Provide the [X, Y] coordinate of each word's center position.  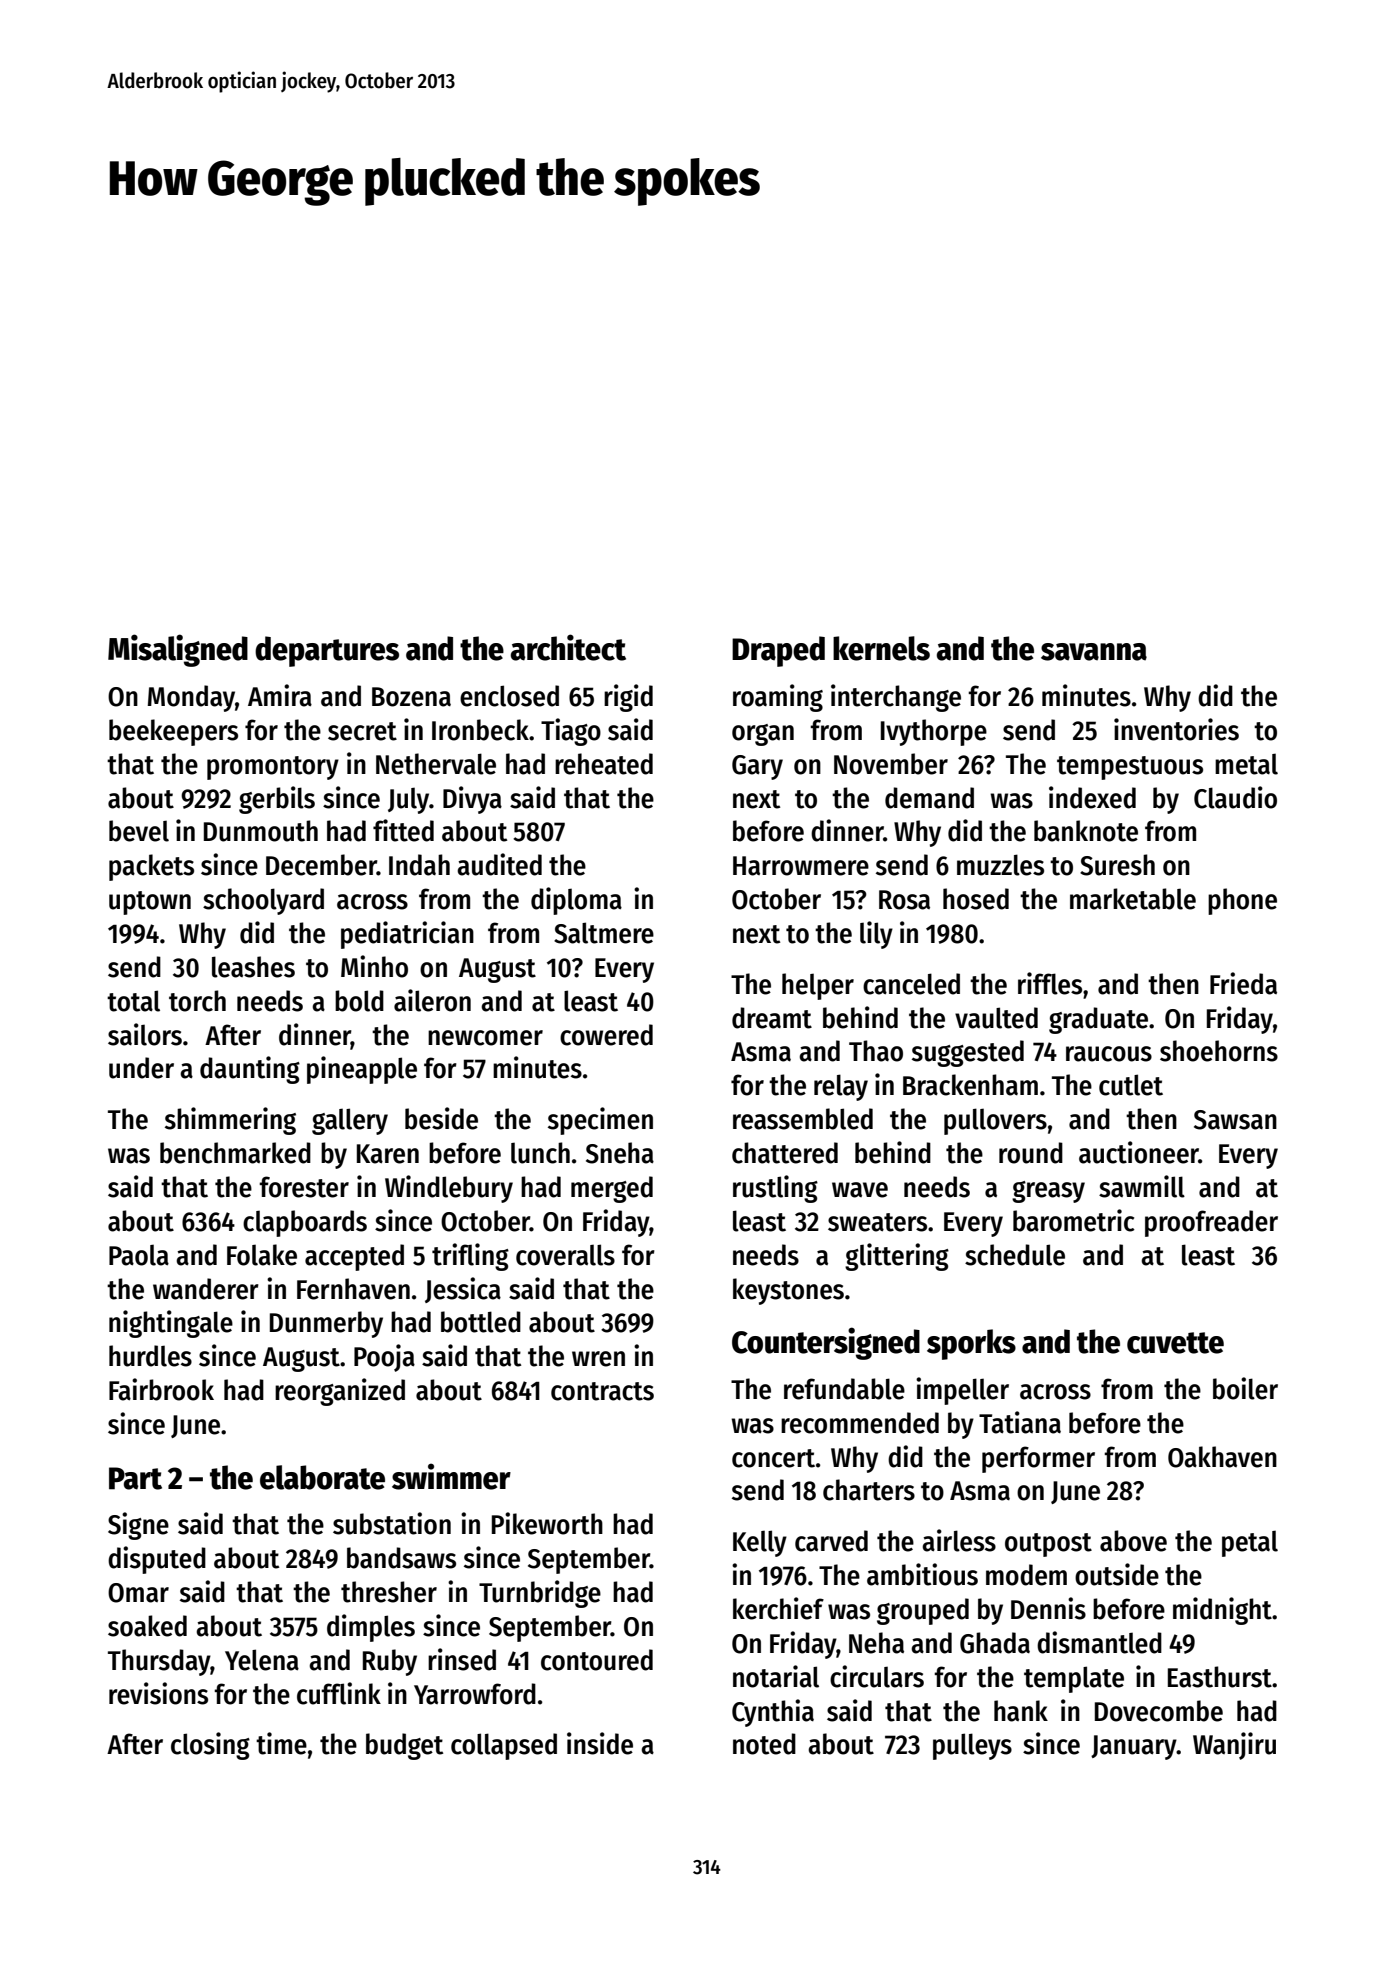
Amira [280, 695]
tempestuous [1130, 768]
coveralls [565, 1255]
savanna [1094, 652]
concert [773, 1458]
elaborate [322, 1477]
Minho [374, 966]
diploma [576, 901]
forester [304, 1187]
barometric [1074, 1220]
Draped [778, 651]
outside [1117, 1574]
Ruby [390, 1662]
